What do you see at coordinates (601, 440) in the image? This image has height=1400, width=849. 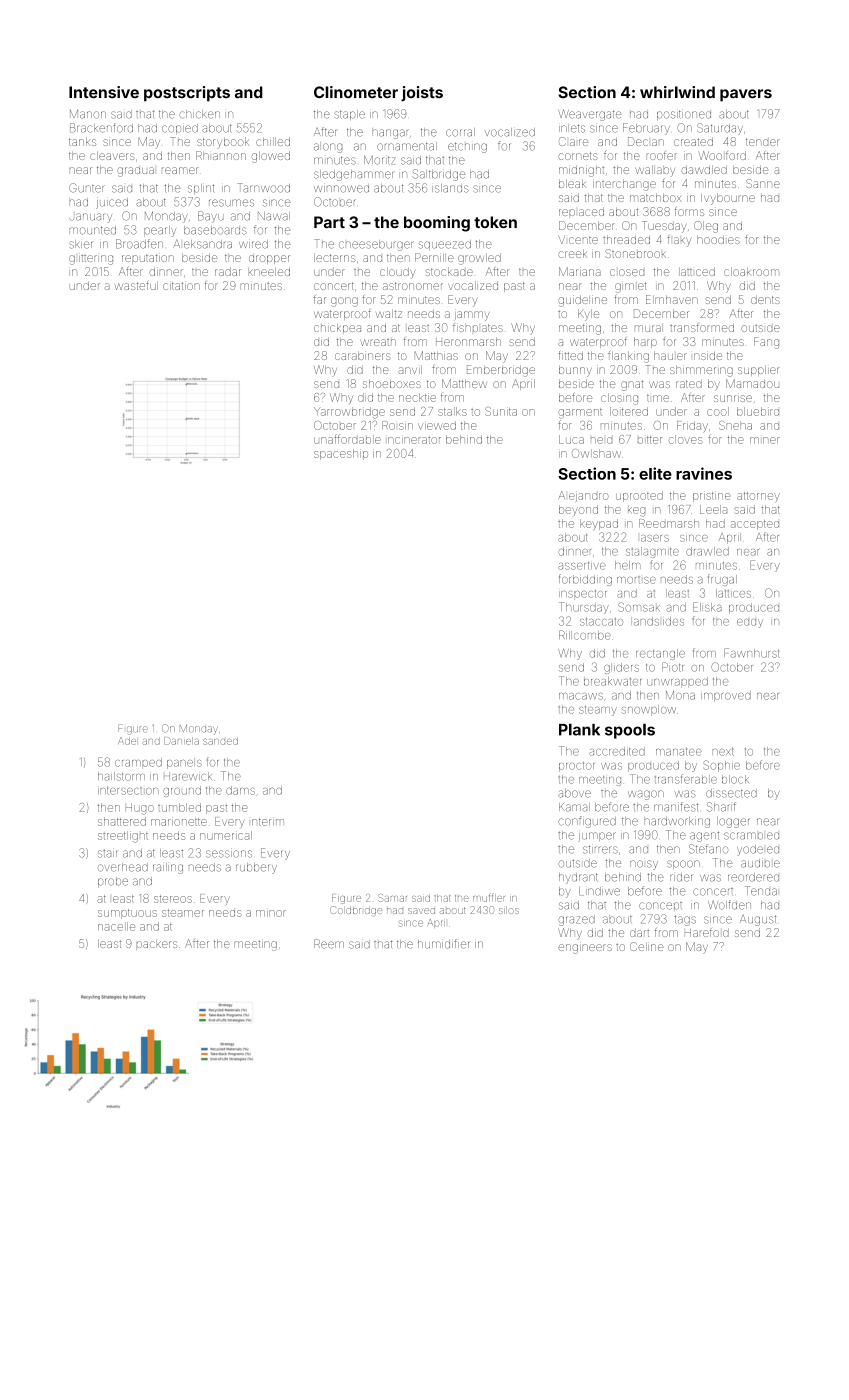 I see `held` at bounding box center [601, 440].
